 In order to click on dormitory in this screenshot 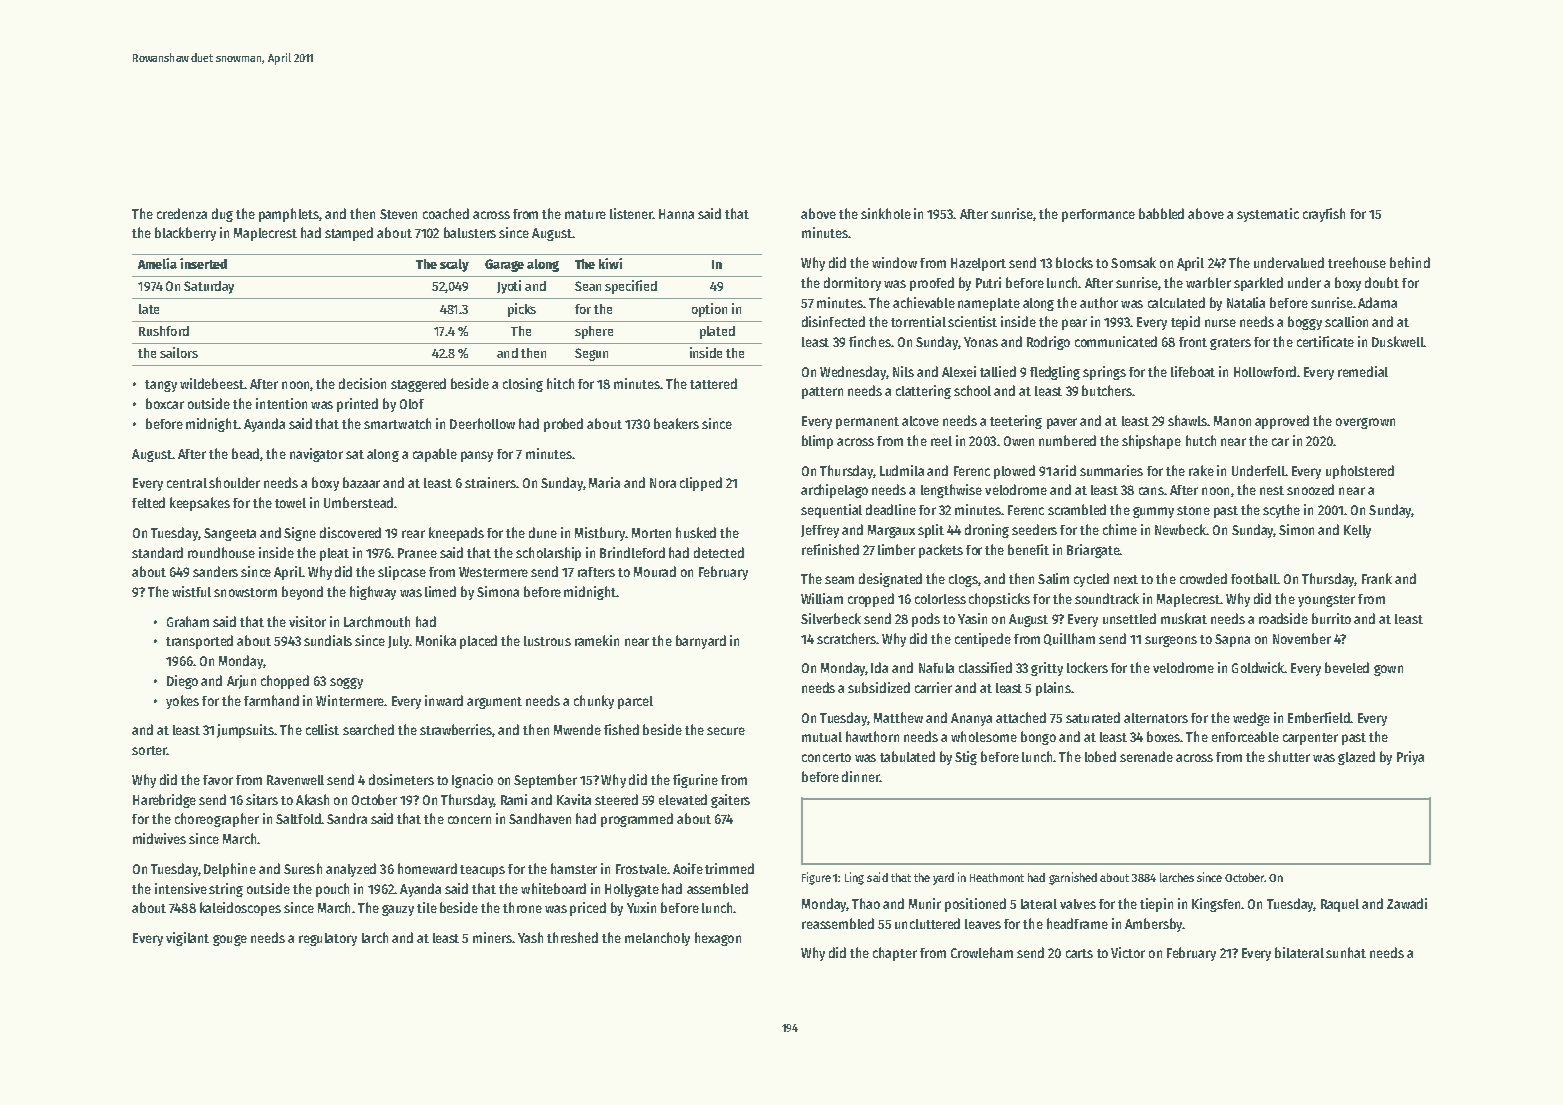, I will do `click(852, 284)`.
